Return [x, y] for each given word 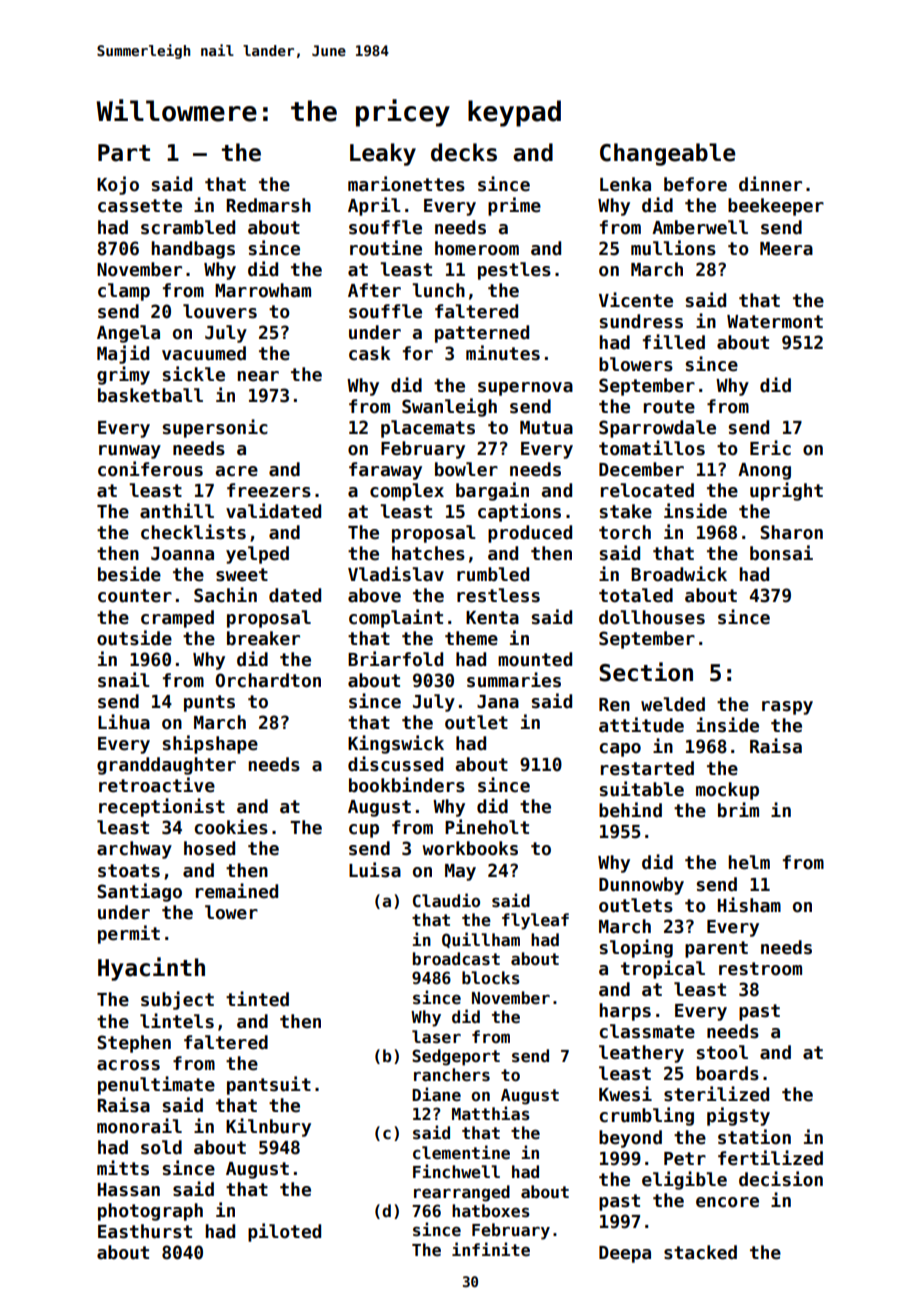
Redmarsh [268, 205]
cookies [231, 827]
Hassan [129, 1190]
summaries [514, 680]
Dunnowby [641, 886]
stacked [700, 1252]
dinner [770, 184]
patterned [482, 334]
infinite [491, 1249]
